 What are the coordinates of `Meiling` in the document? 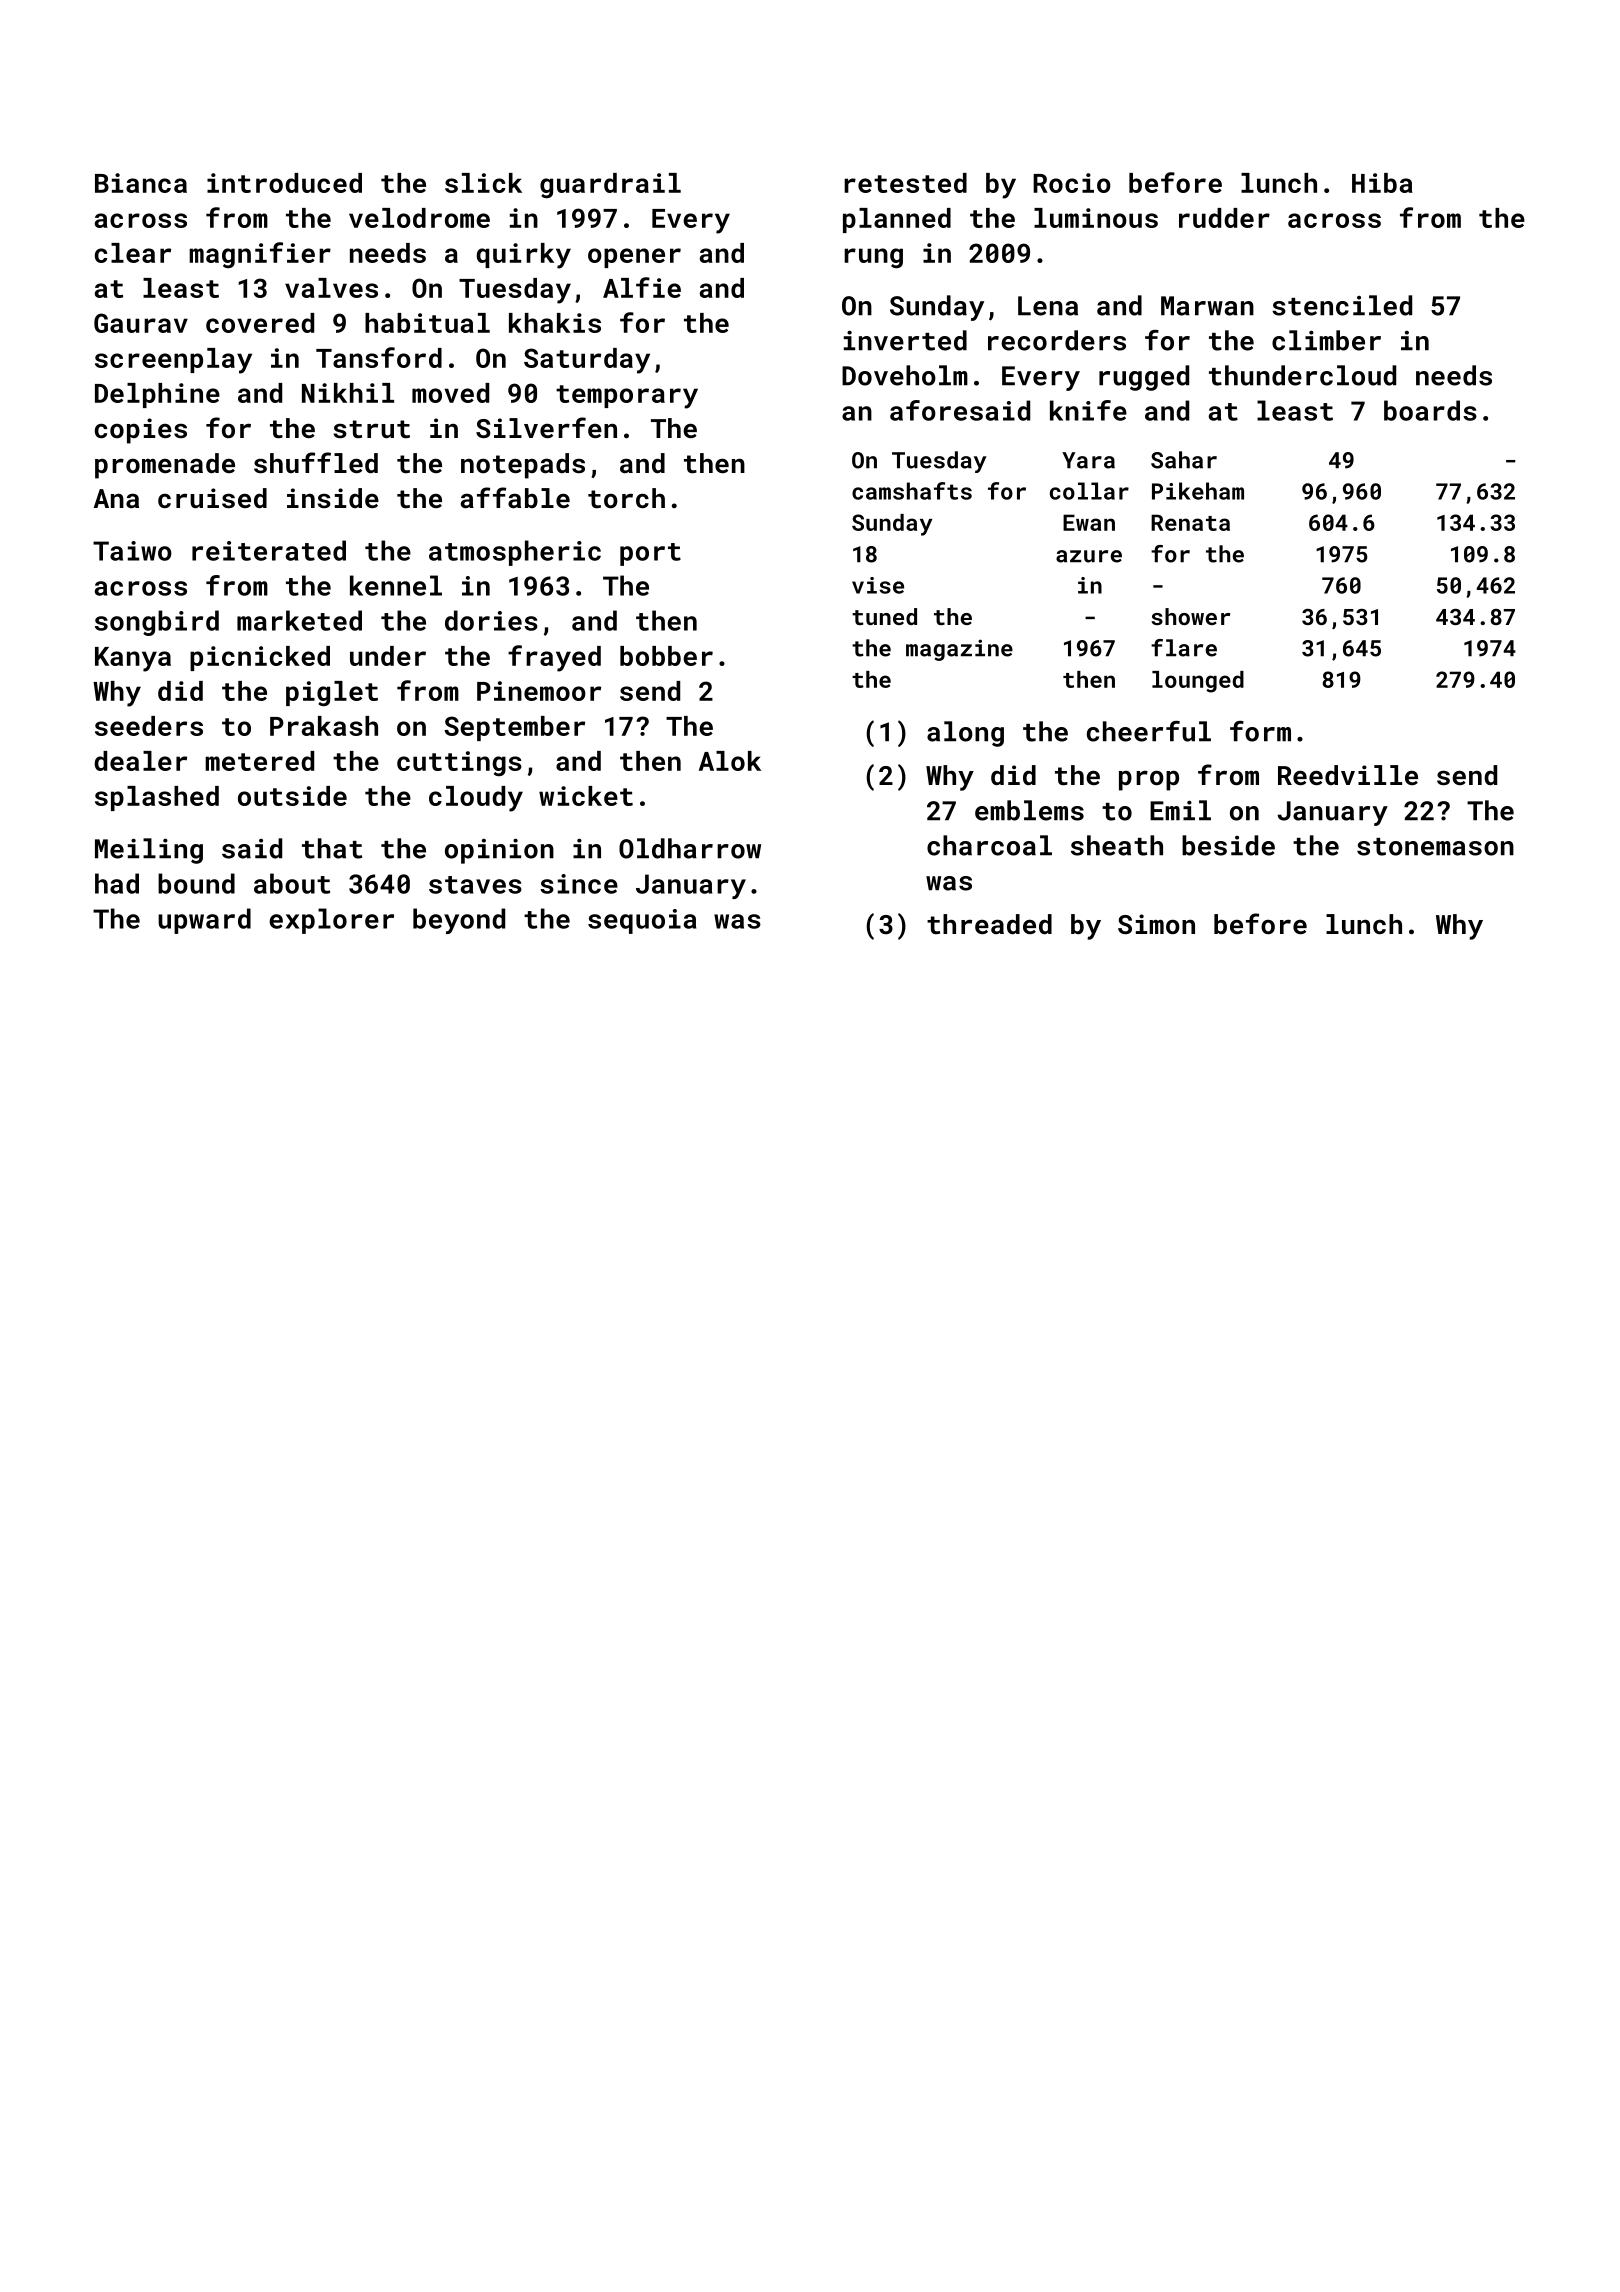 It's located at (149, 851).
